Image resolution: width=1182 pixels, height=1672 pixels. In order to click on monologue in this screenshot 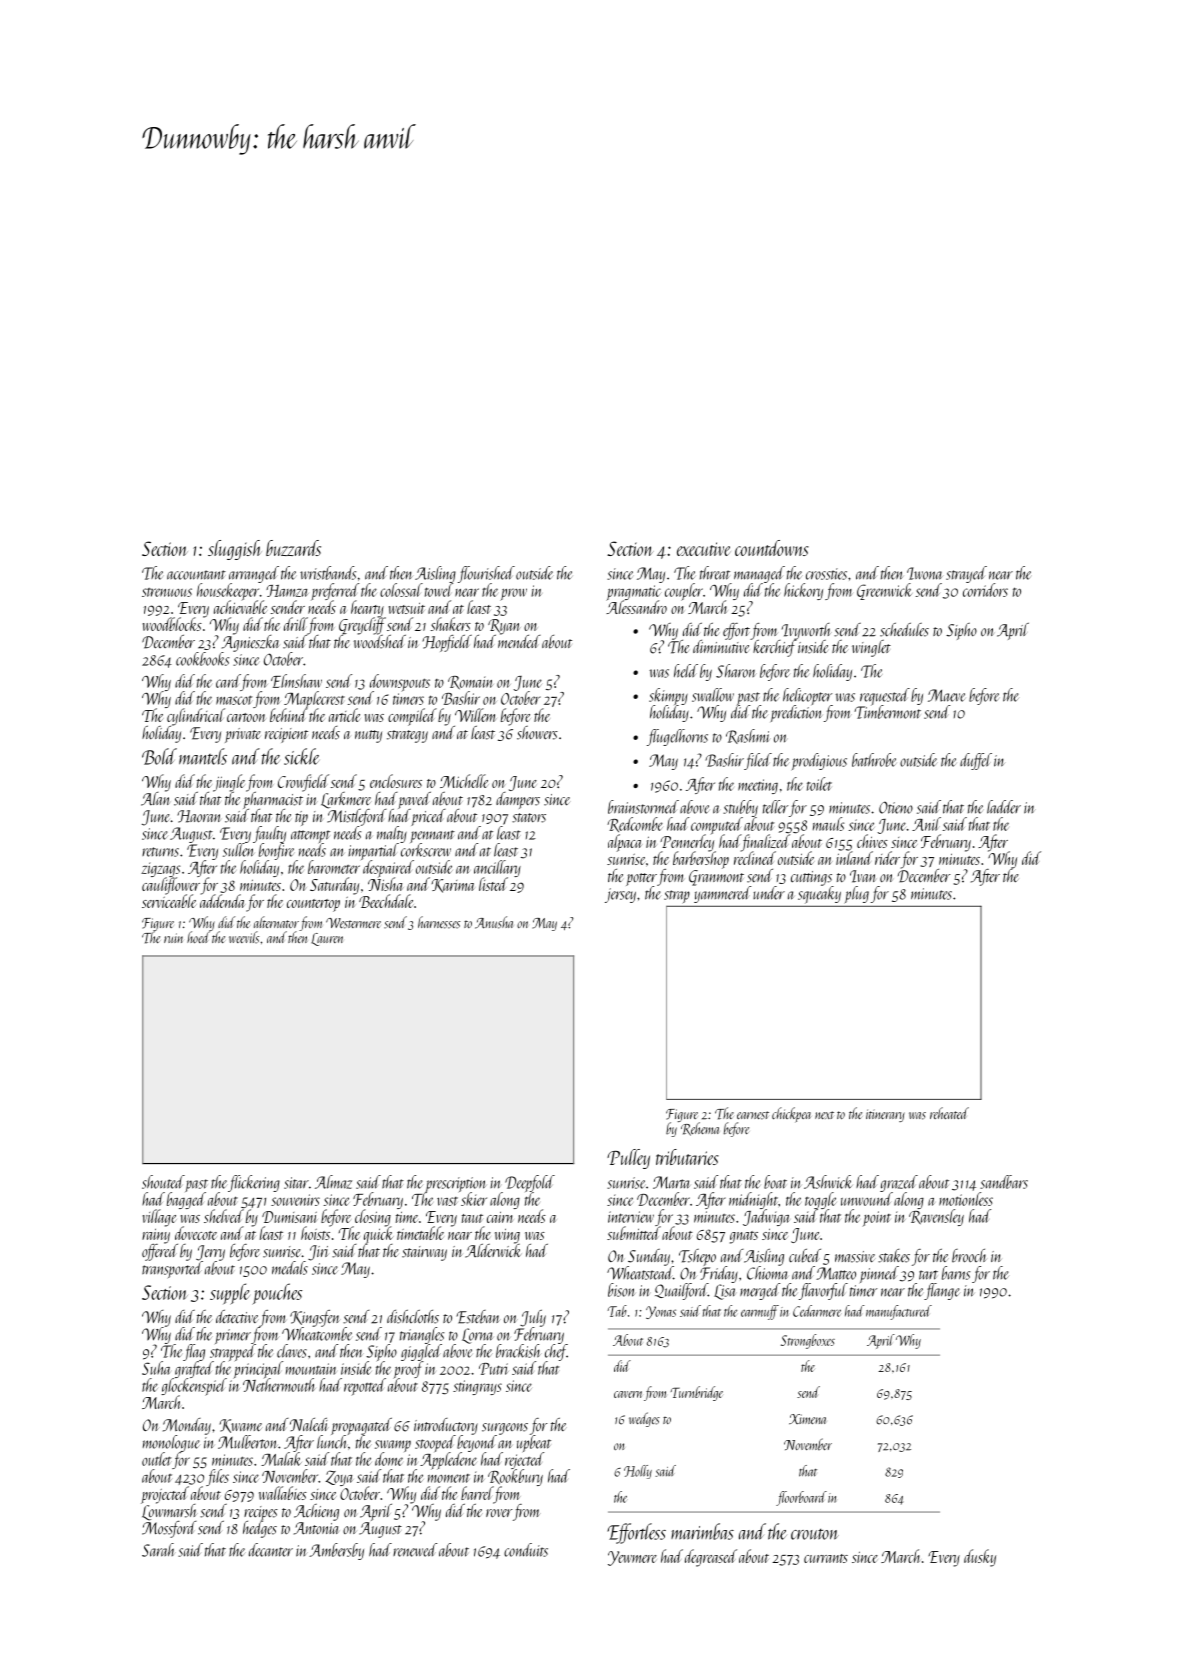, I will do `click(171, 1443)`.
